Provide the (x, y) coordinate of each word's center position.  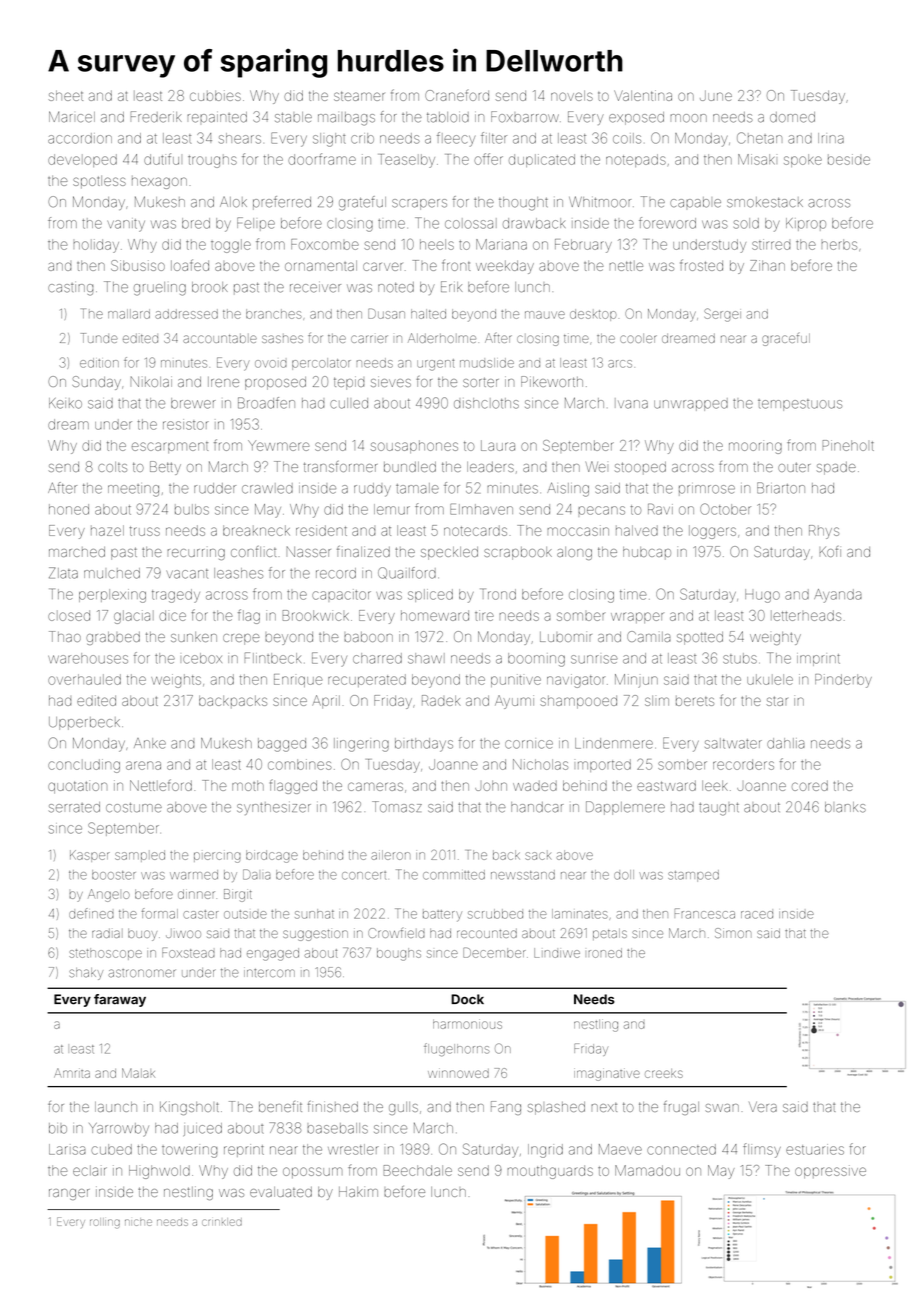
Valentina (643, 95)
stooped (640, 468)
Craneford (457, 95)
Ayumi (514, 702)
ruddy (372, 490)
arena (143, 765)
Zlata (63, 573)
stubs (740, 658)
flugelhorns (457, 1049)
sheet (66, 96)
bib (58, 1128)
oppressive (830, 1171)
